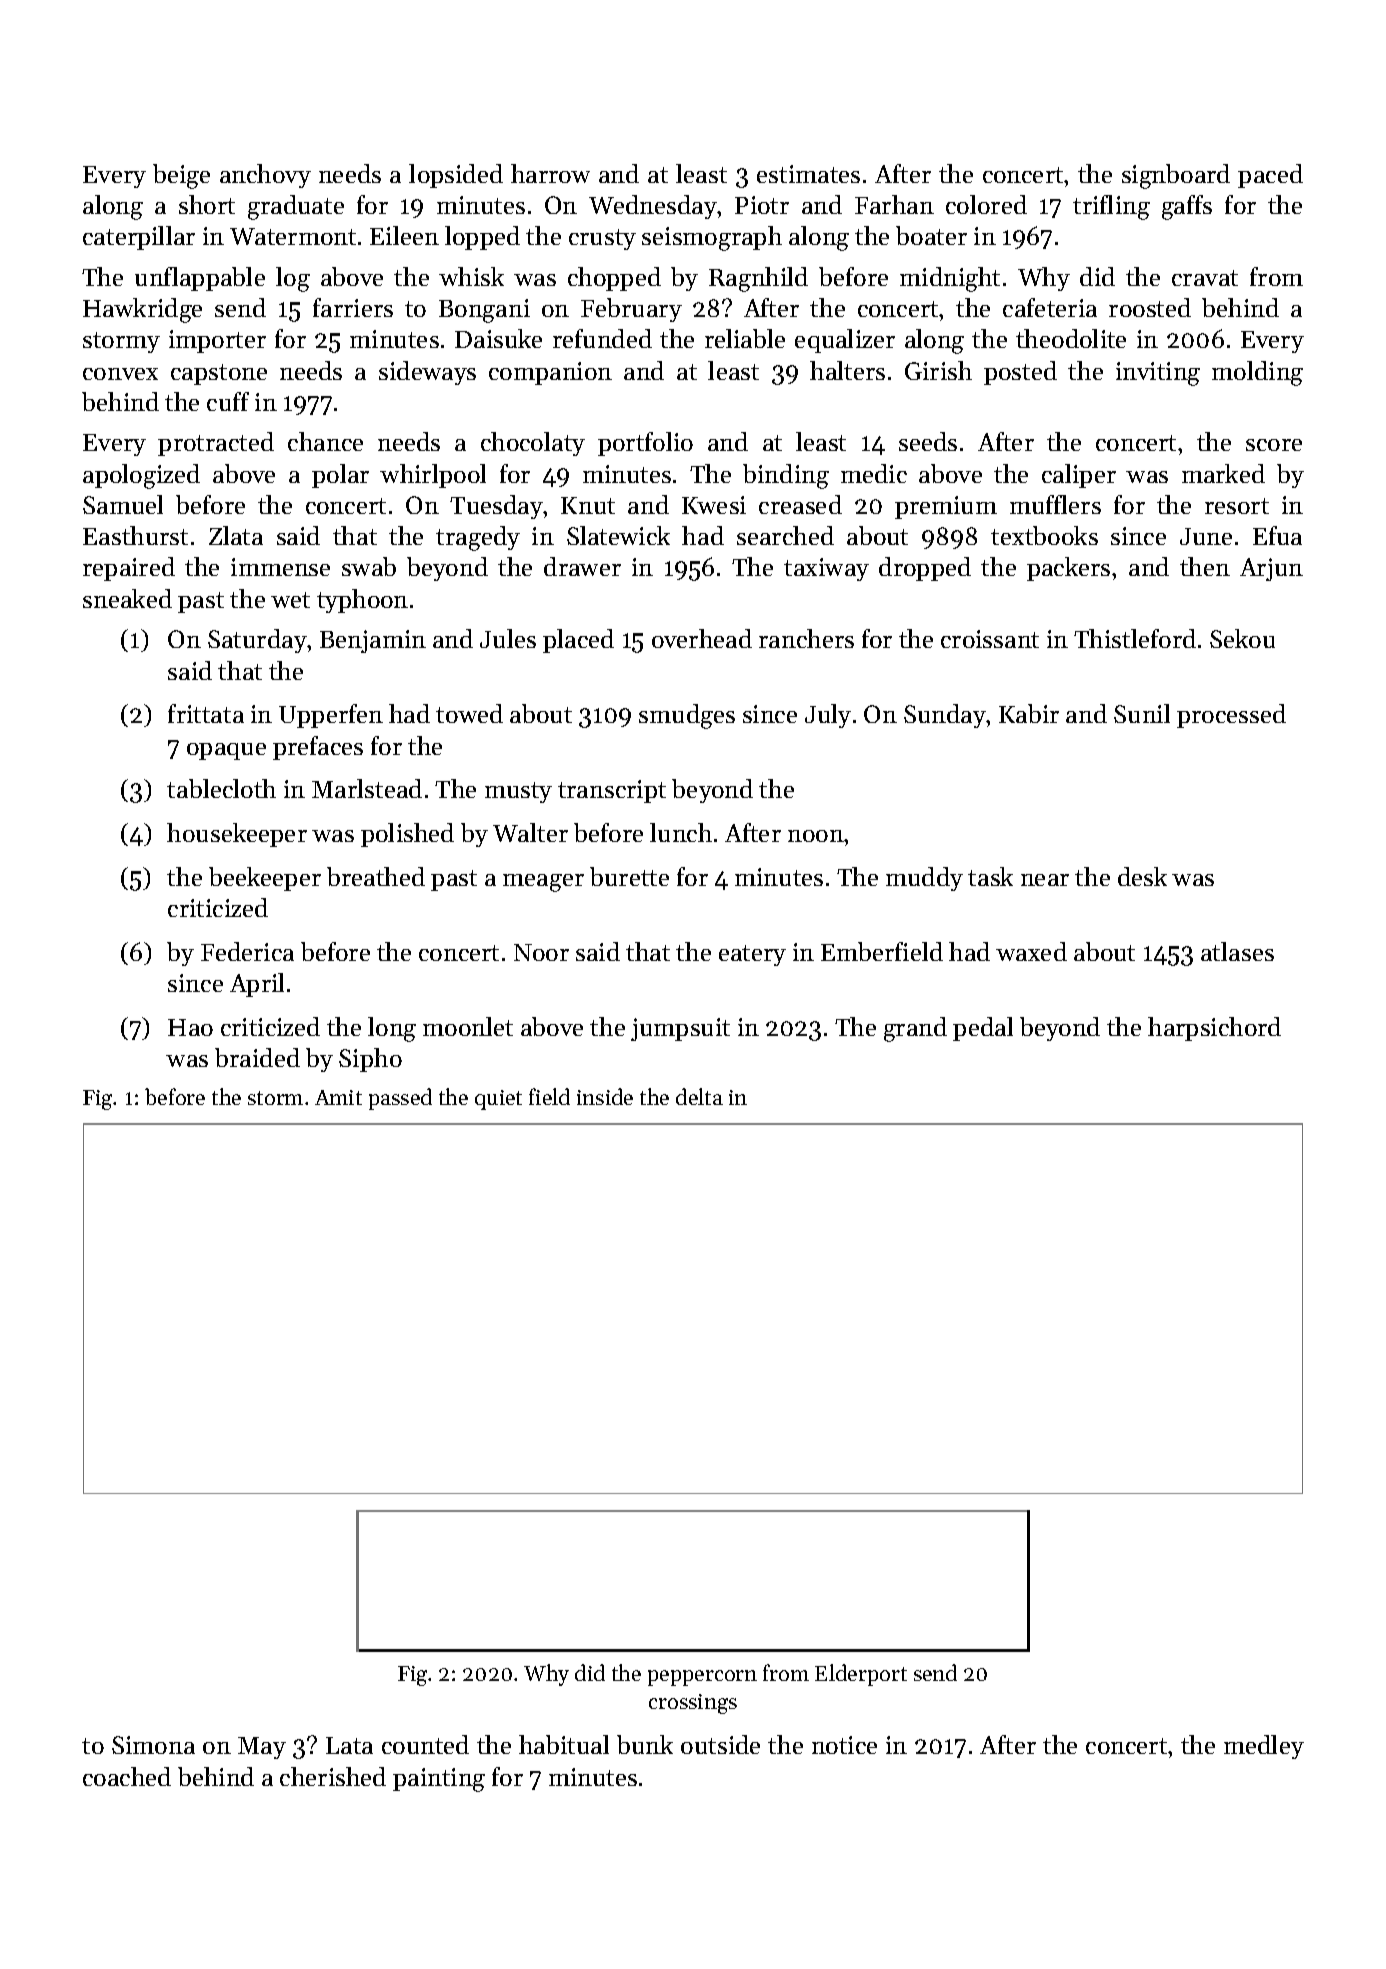 The width and height of the image is (1386, 1969). I want to click on burette, so click(629, 876).
